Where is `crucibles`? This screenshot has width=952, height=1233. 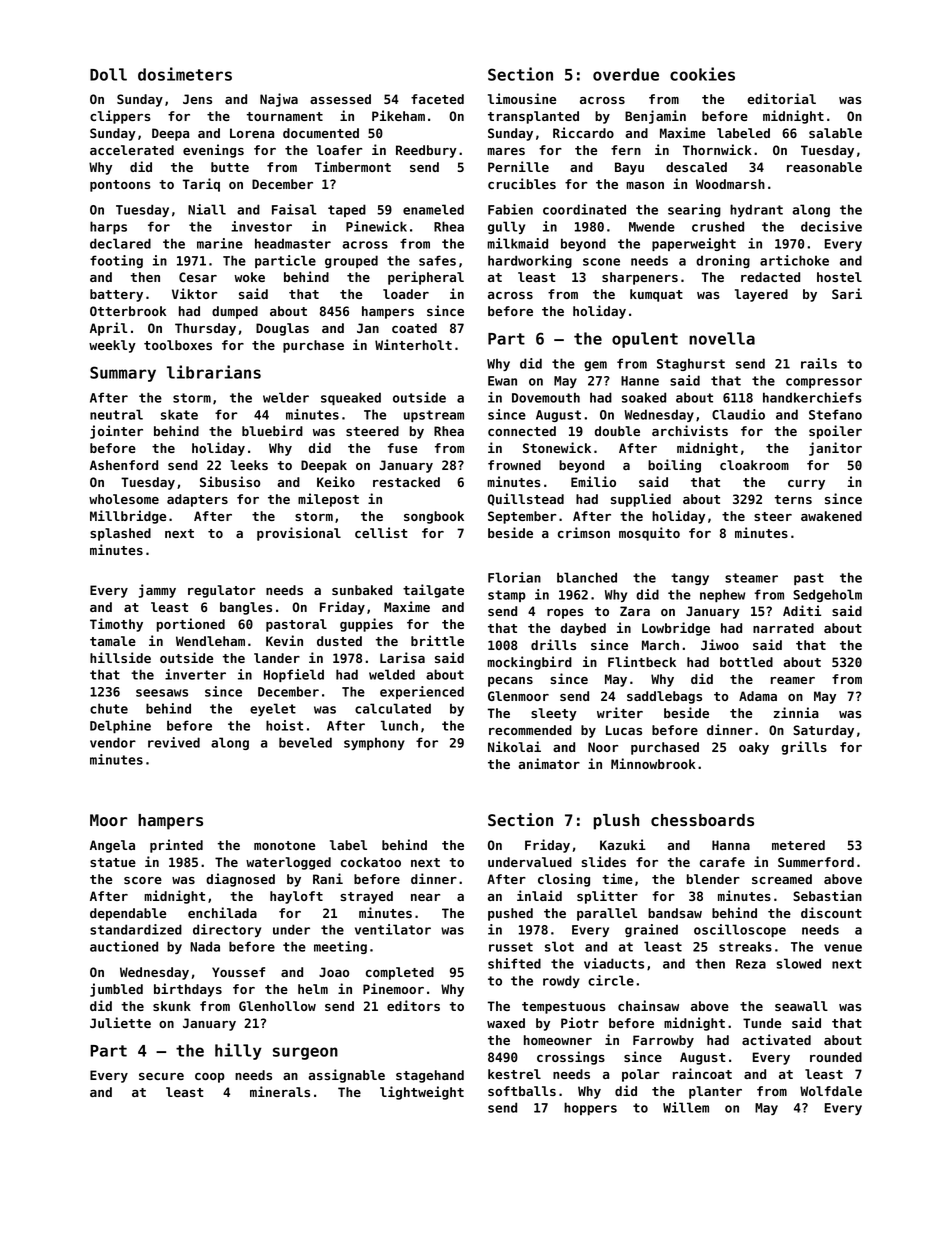 crucibles is located at coordinates (522, 183).
